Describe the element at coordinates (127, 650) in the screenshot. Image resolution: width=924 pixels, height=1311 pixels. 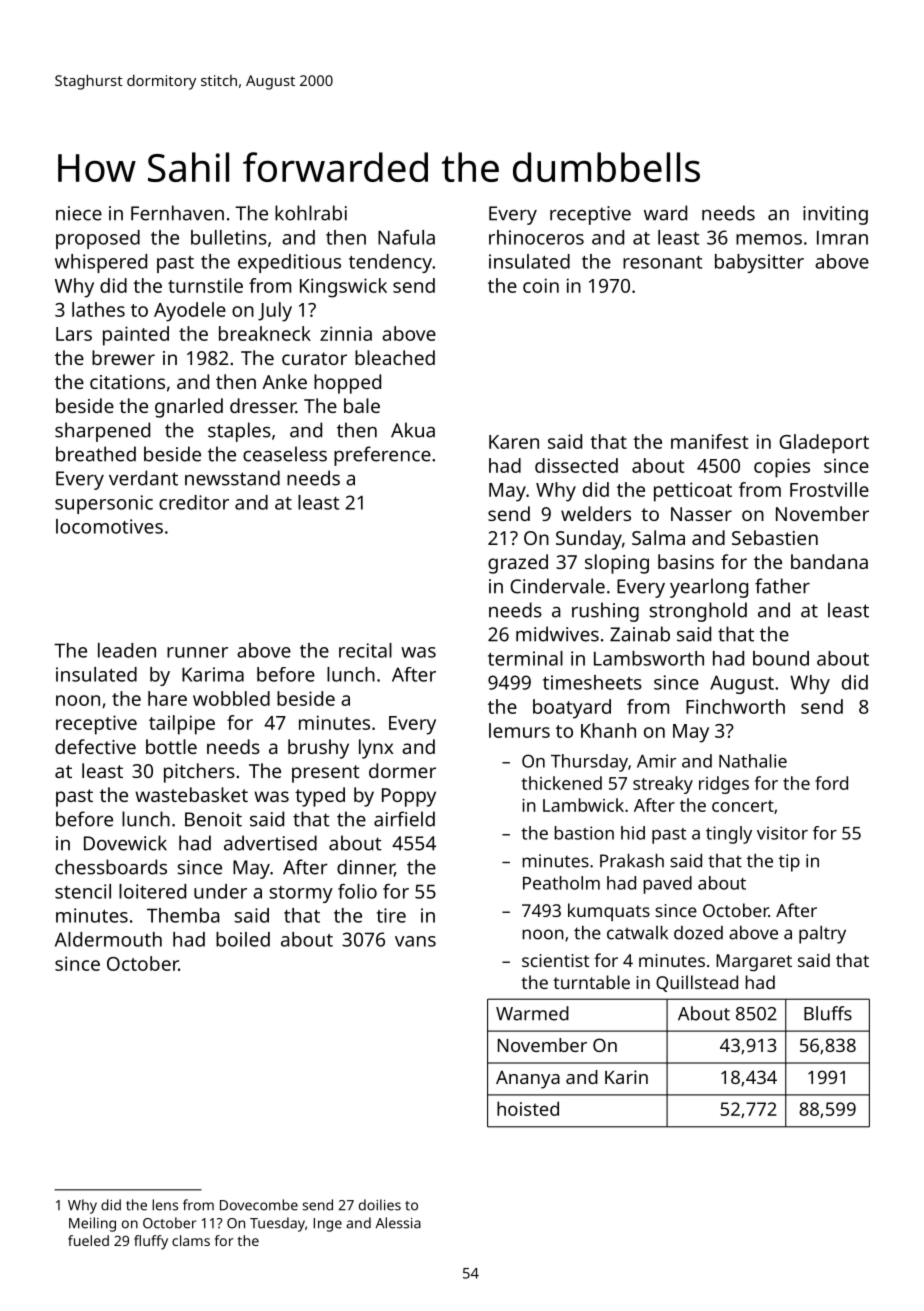
I see `leaden` at that location.
